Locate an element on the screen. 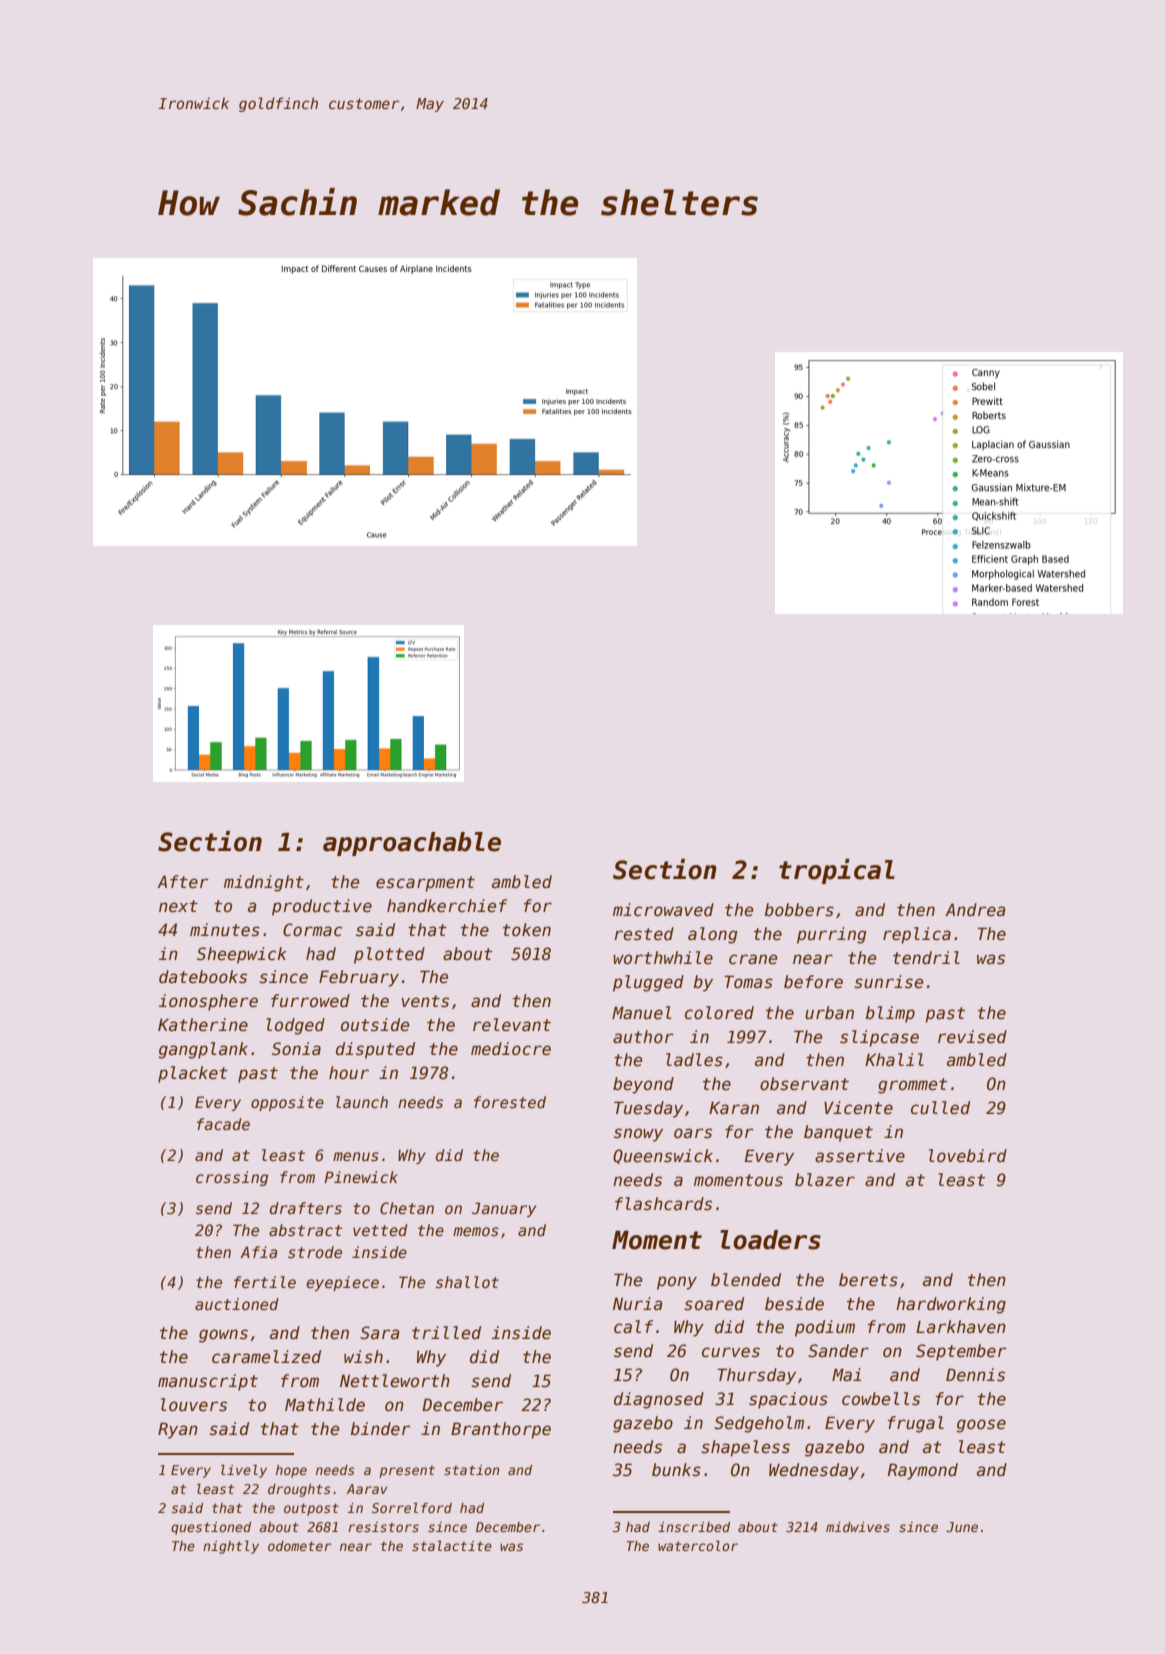  Ryan is located at coordinates (178, 1430).
